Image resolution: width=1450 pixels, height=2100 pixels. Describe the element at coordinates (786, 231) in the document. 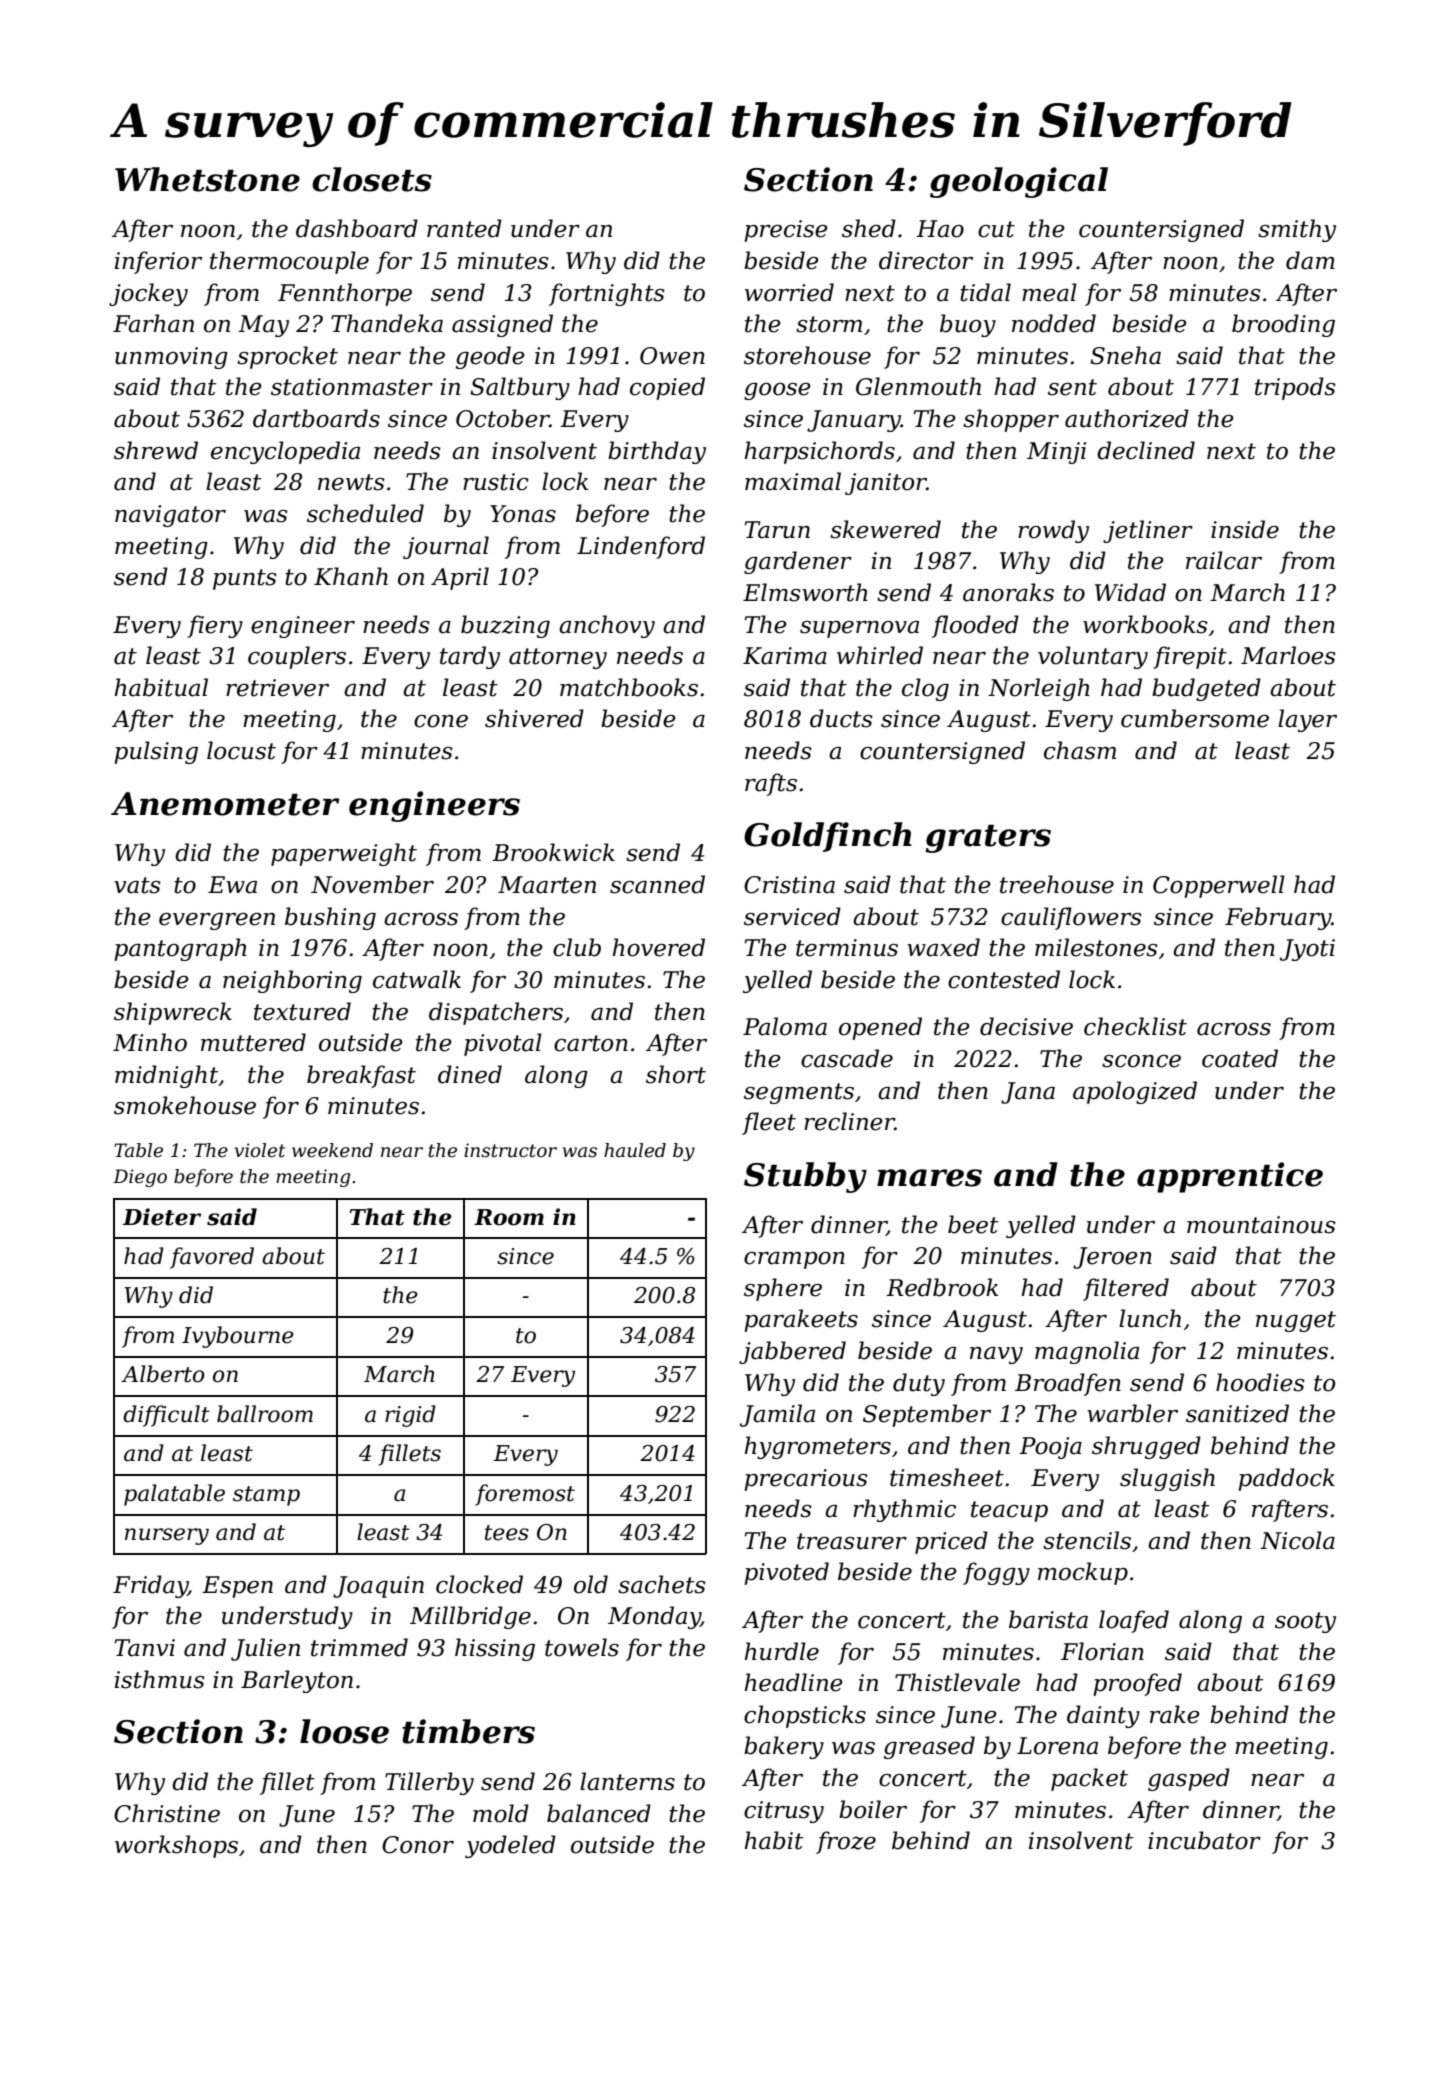

I see `precise` at that location.
